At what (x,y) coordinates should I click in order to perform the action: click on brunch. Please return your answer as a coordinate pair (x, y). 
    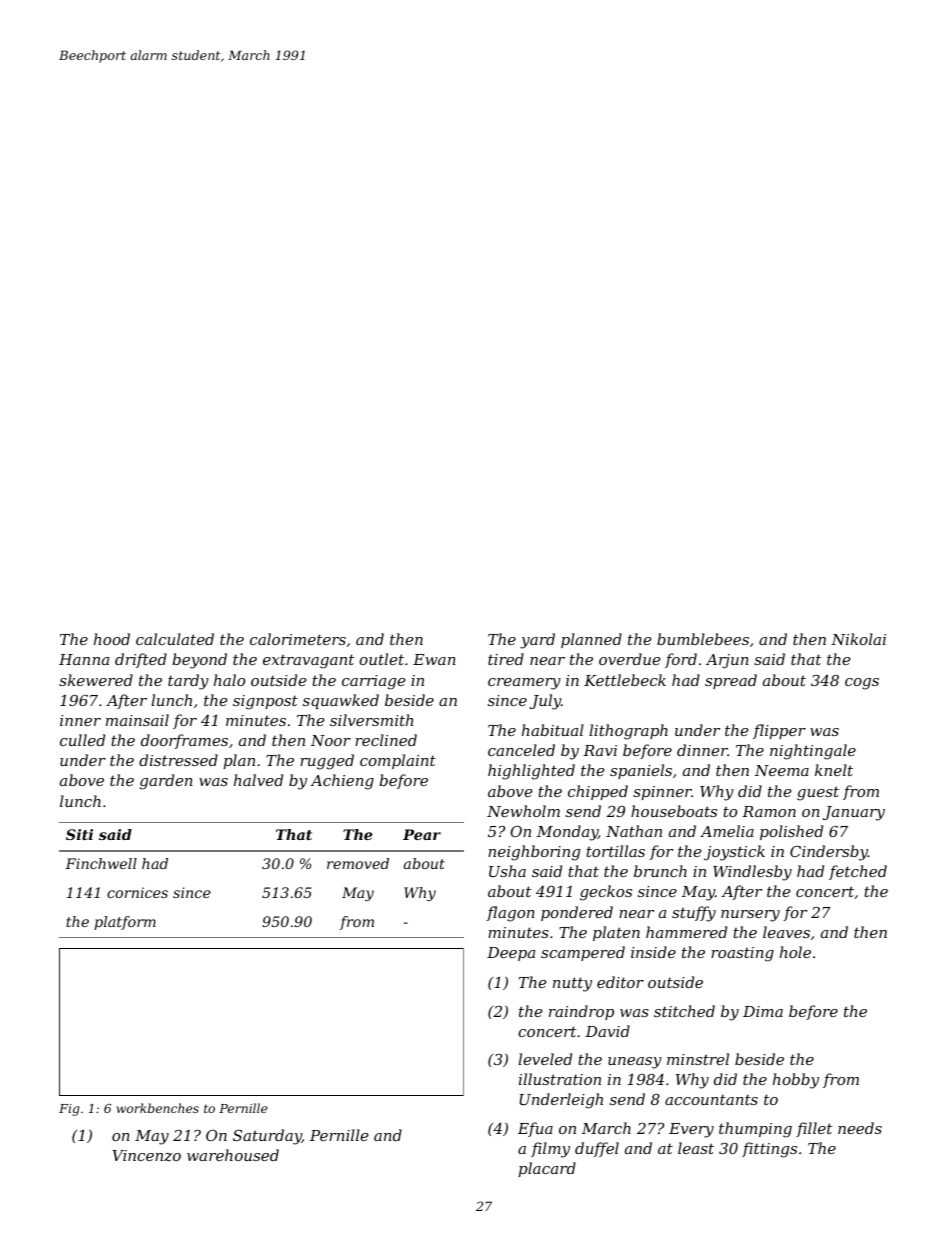
    Looking at the image, I should click on (660, 871).
